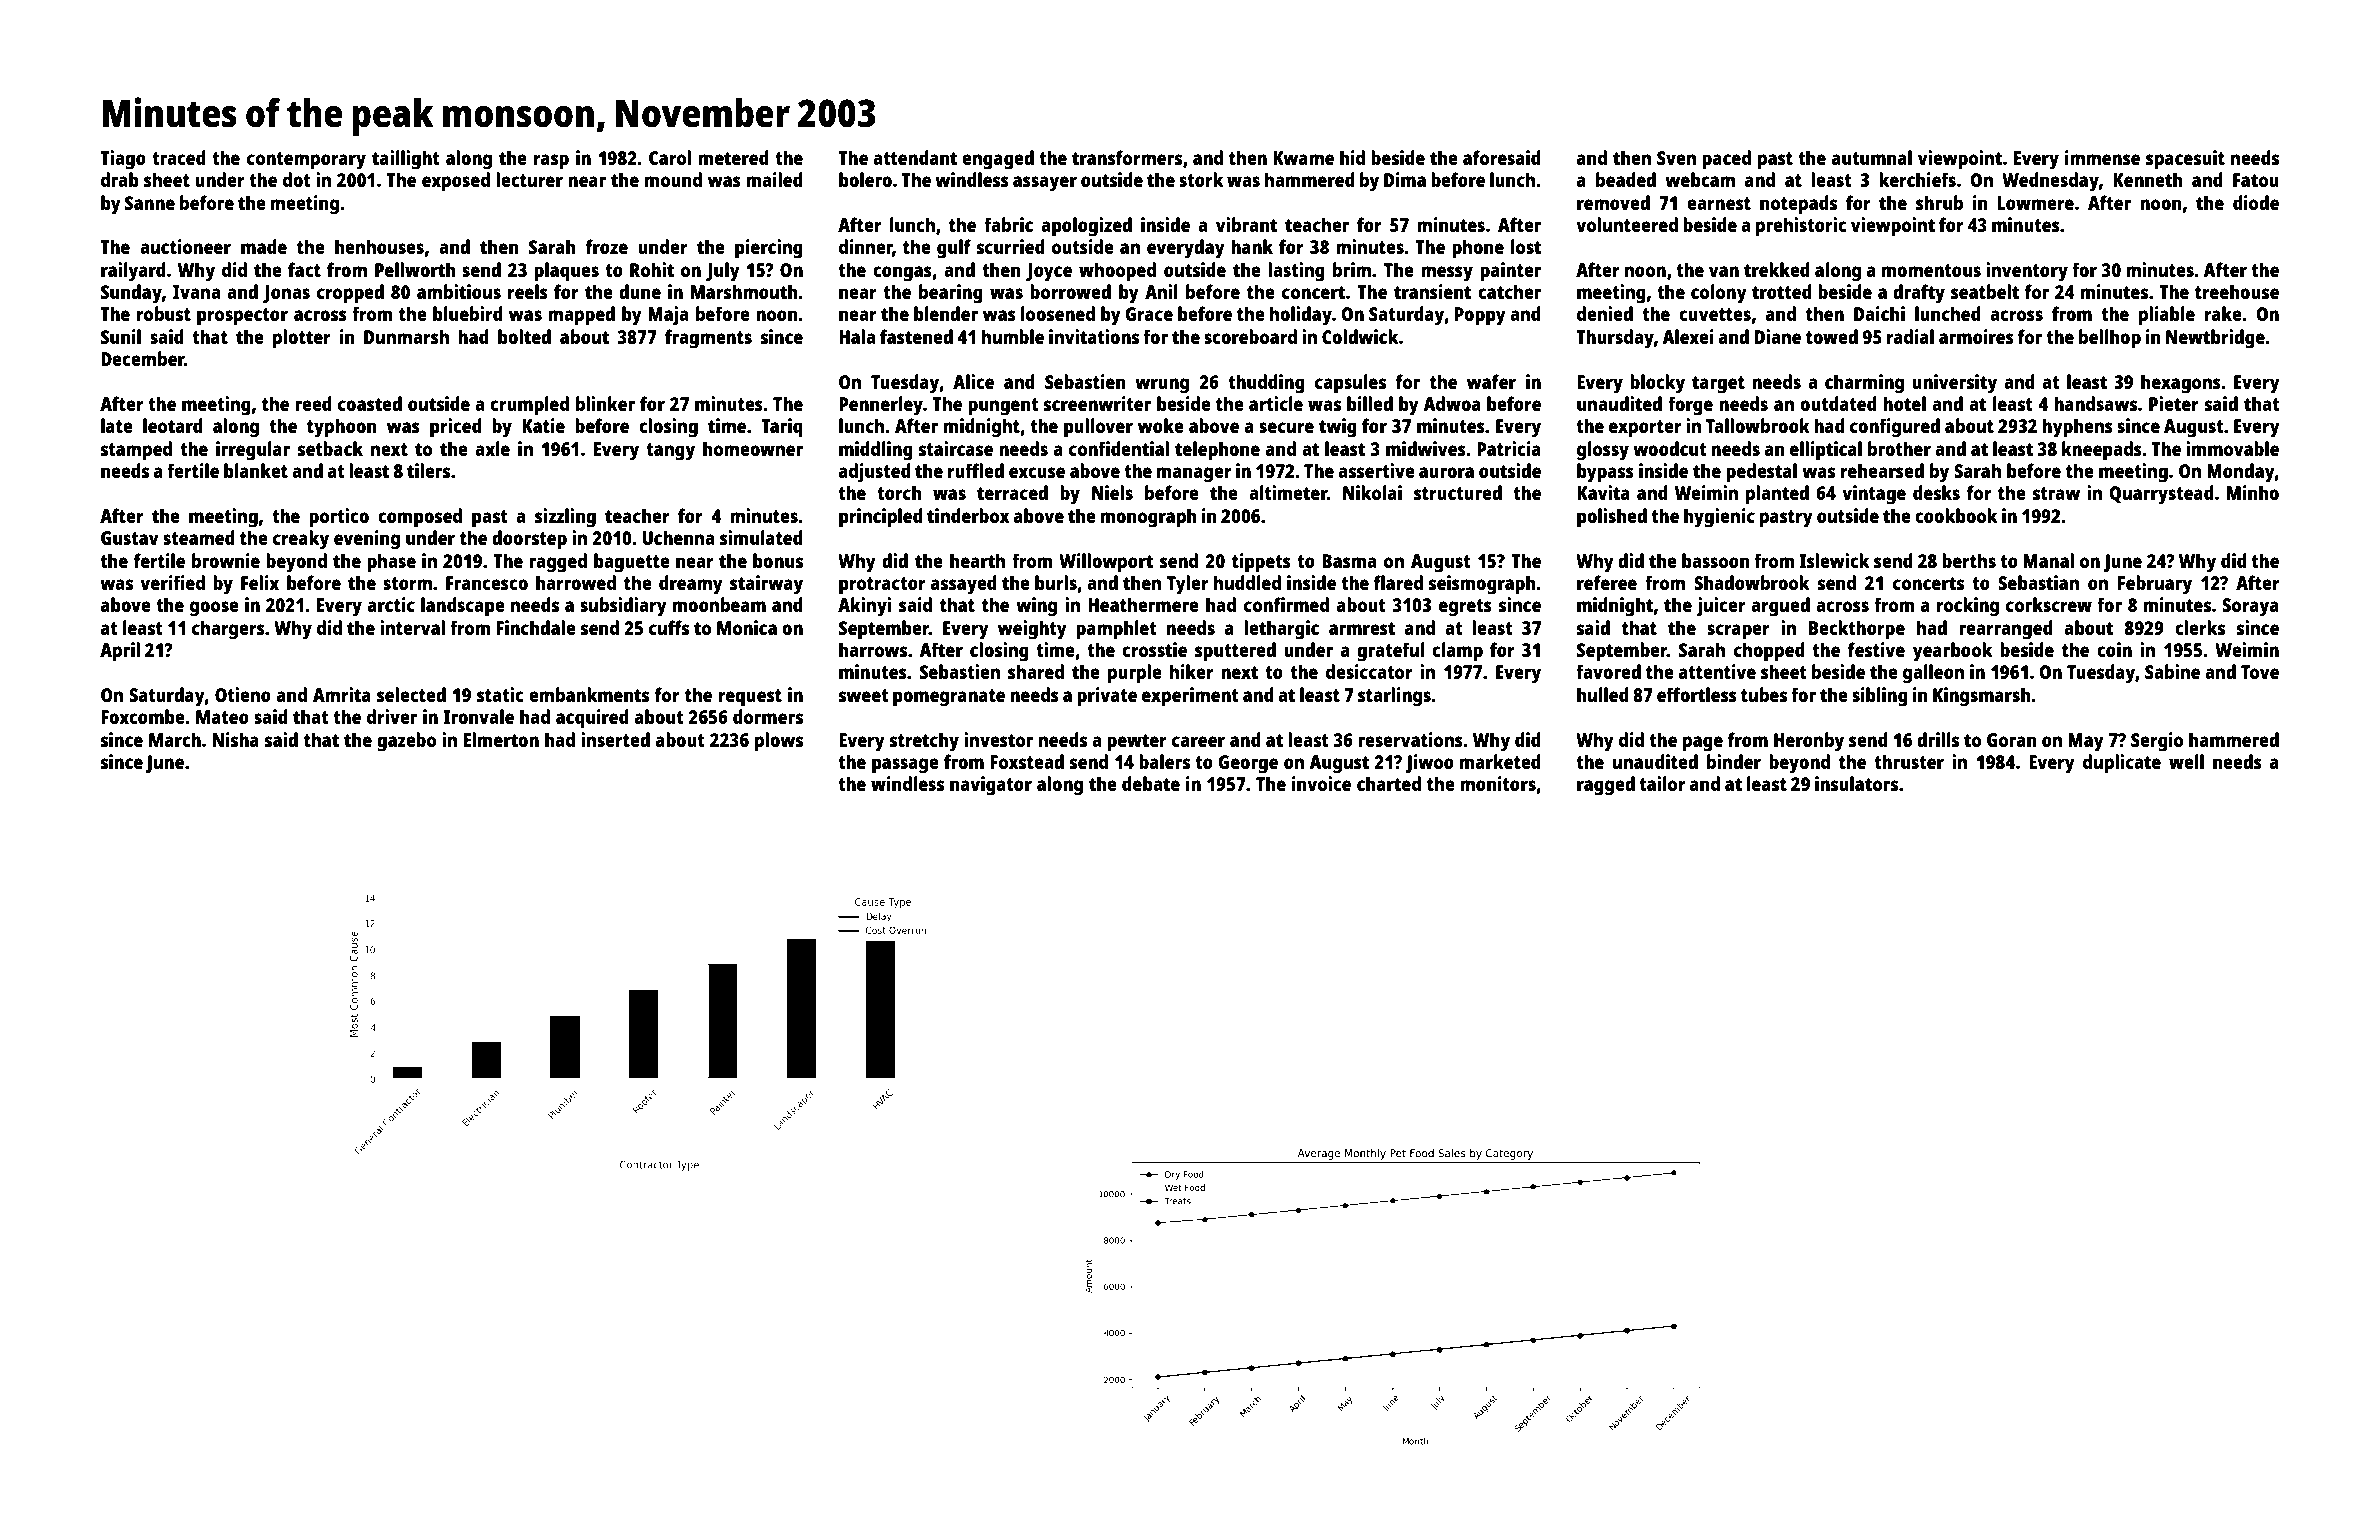  I want to click on traced, so click(179, 157).
